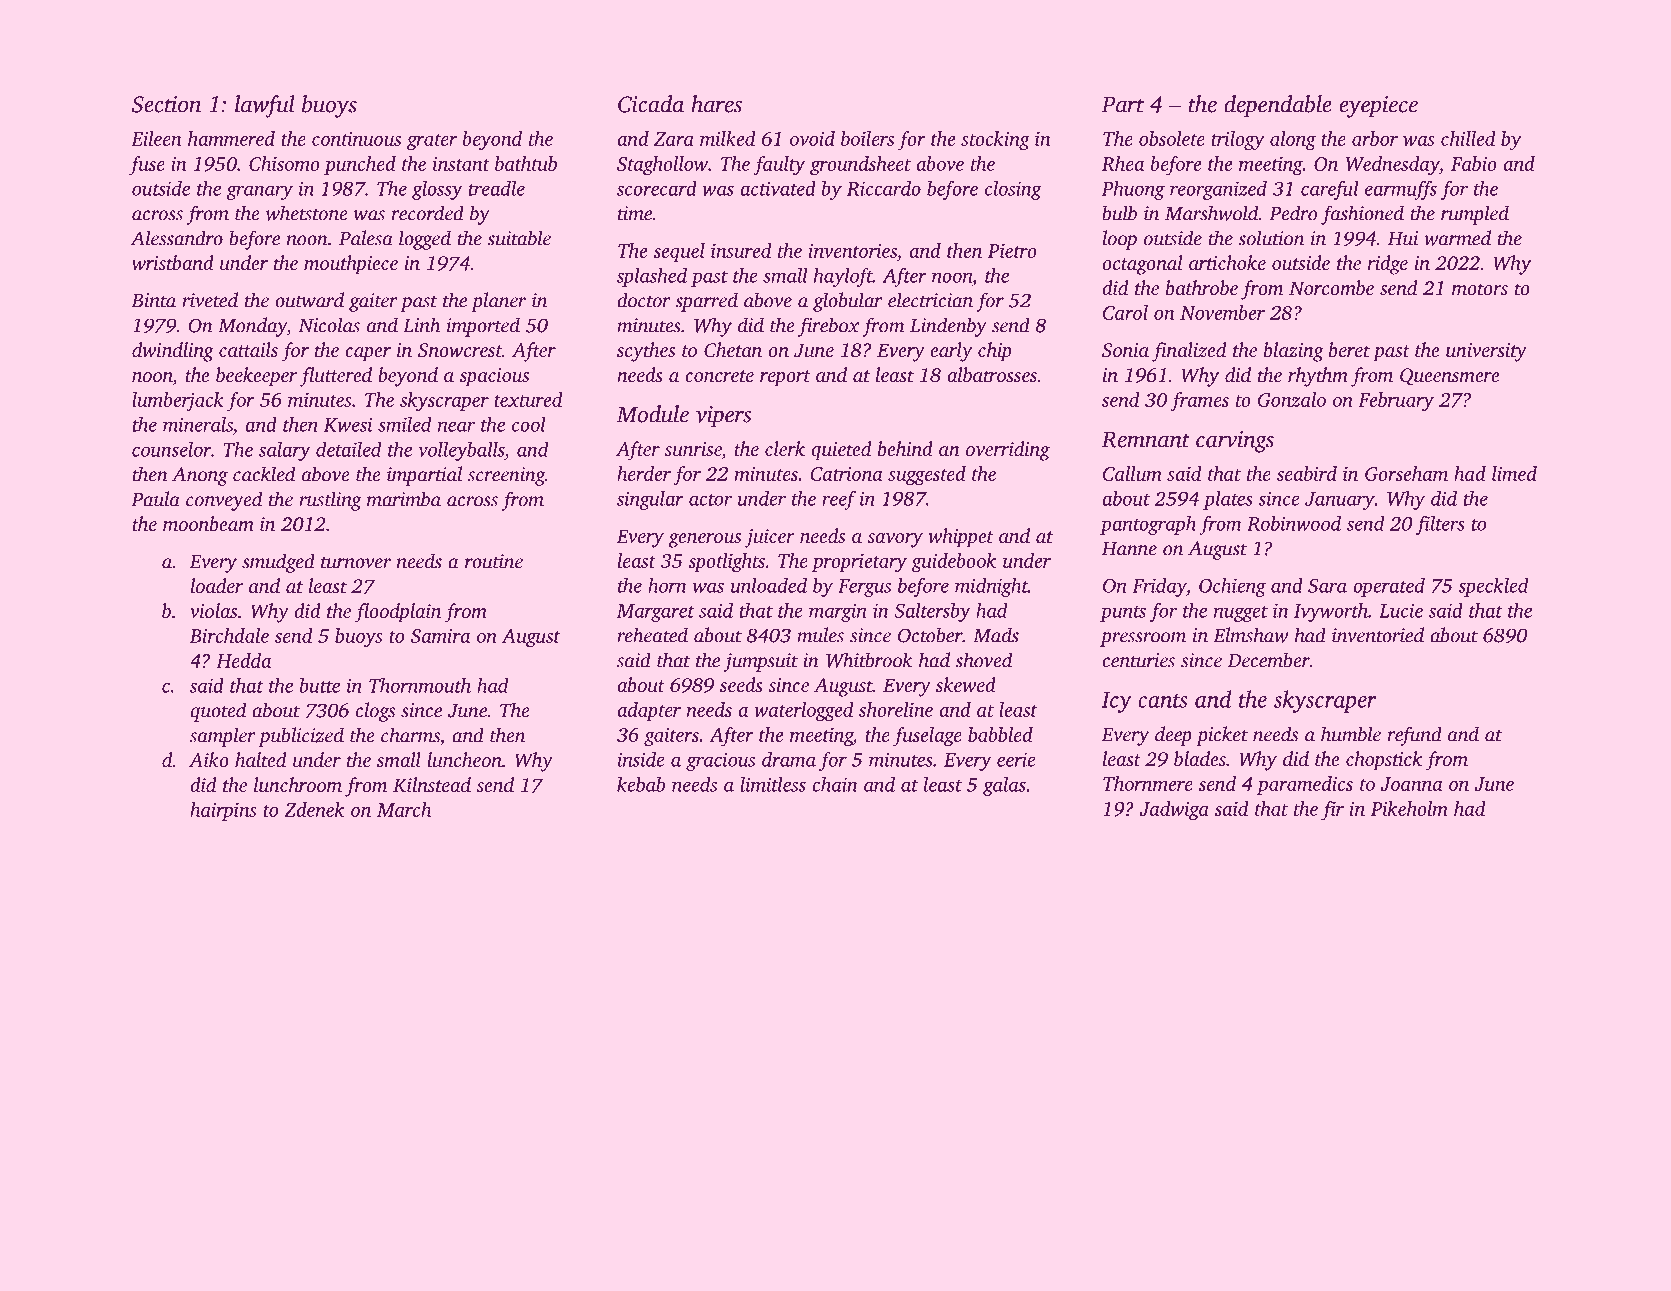 The width and height of the screenshot is (1671, 1291). I want to click on filters, so click(1440, 525).
